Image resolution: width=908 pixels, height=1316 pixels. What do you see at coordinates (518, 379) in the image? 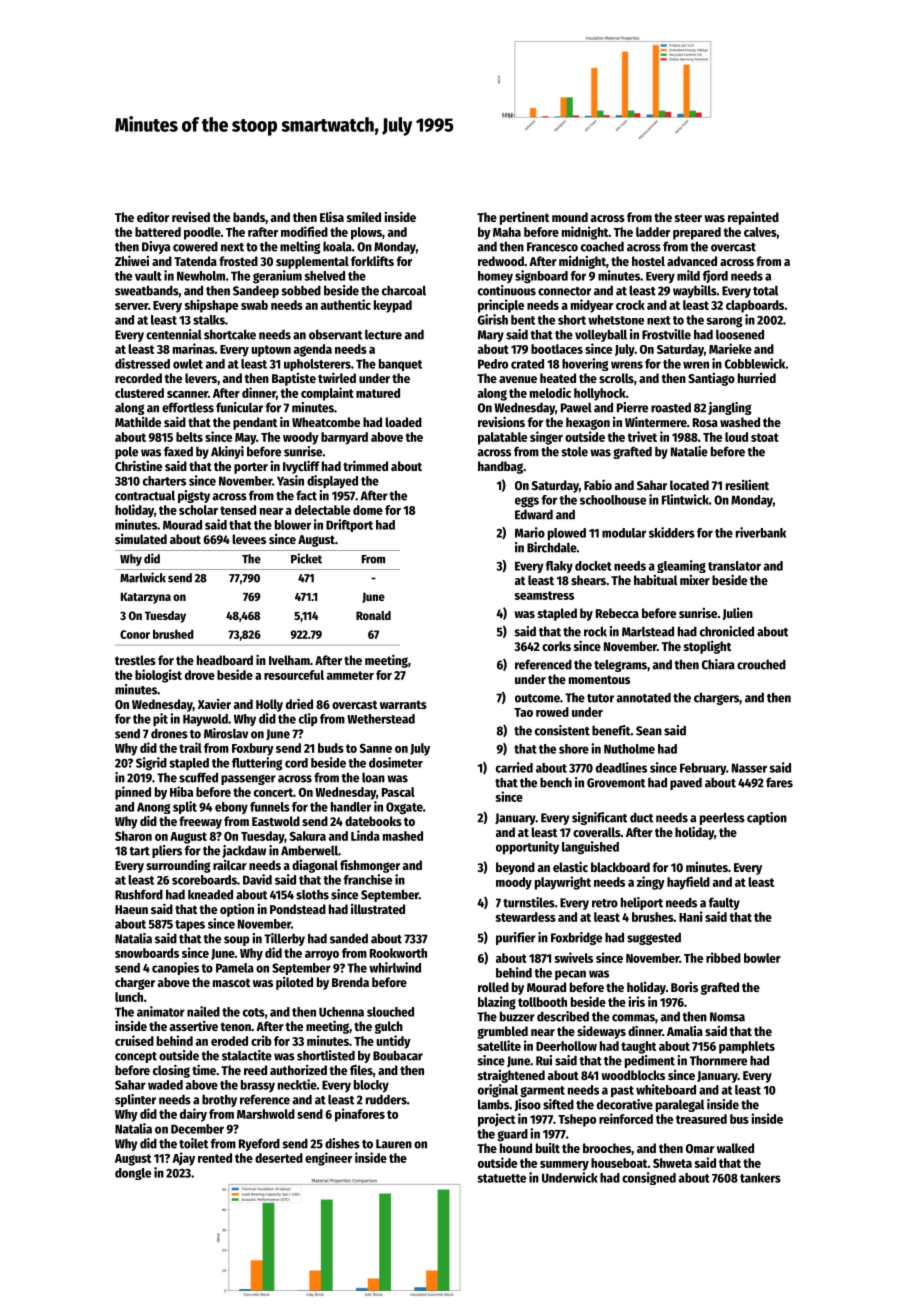
I see `avenue` at bounding box center [518, 379].
